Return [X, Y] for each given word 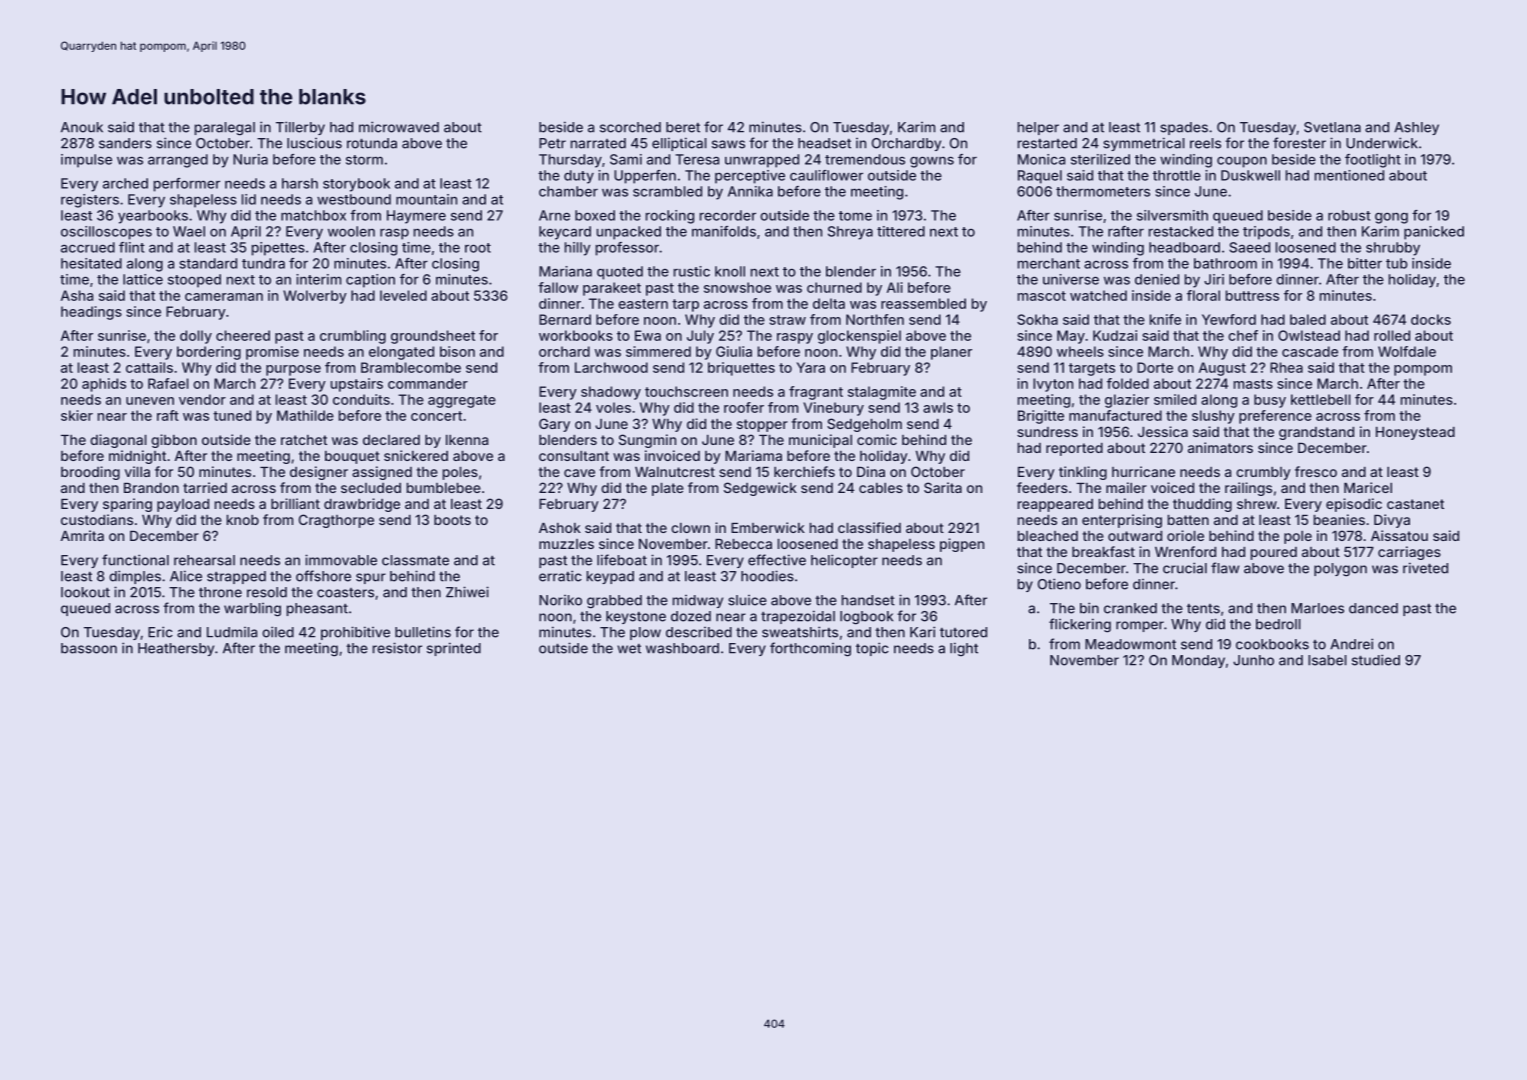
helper [1038, 128]
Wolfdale [1407, 351]
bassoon [89, 648]
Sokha [1037, 319]
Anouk [82, 127]
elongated [401, 353]
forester [1299, 143]
